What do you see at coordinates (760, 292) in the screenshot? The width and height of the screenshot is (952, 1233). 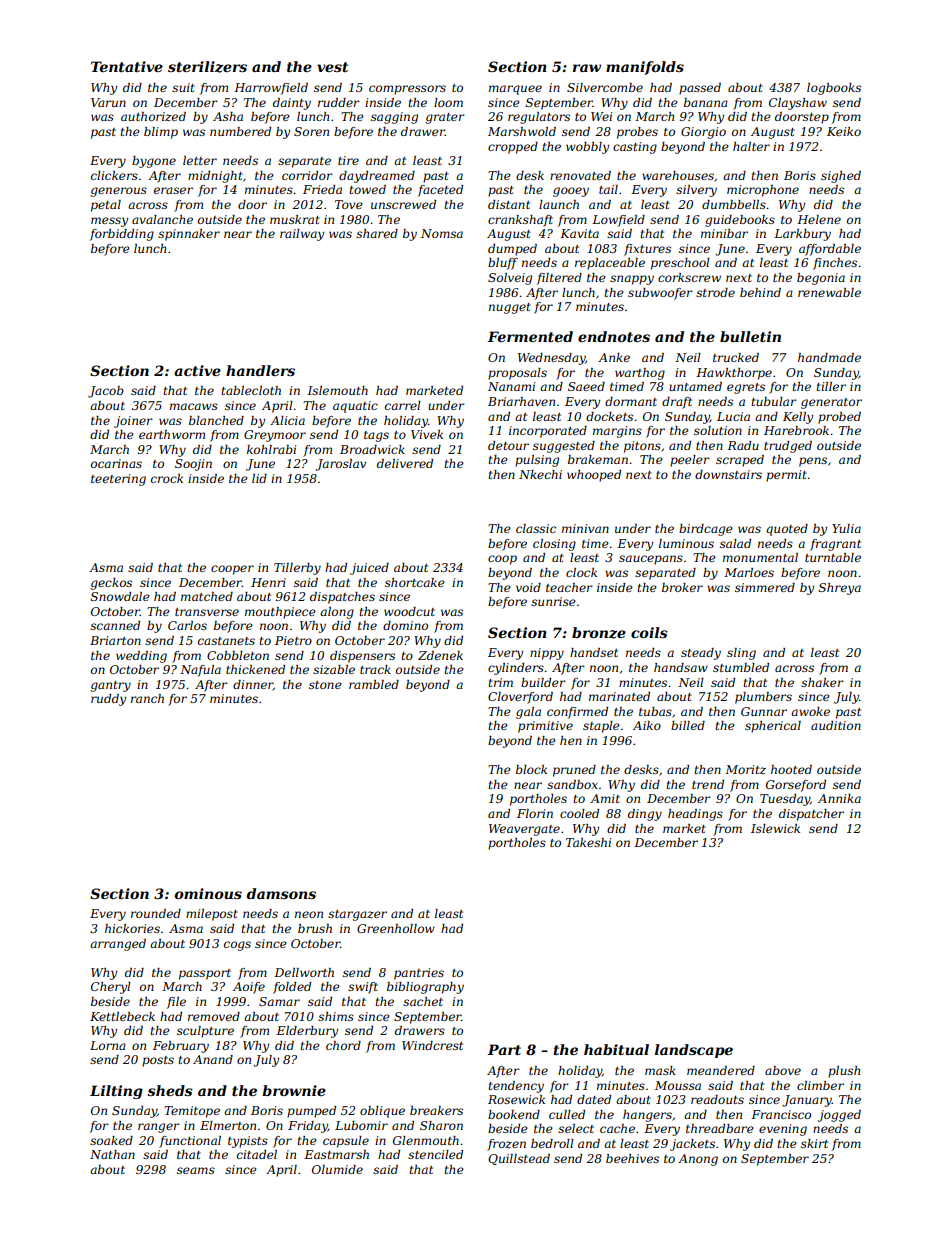 I see `behind` at bounding box center [760, 292].
